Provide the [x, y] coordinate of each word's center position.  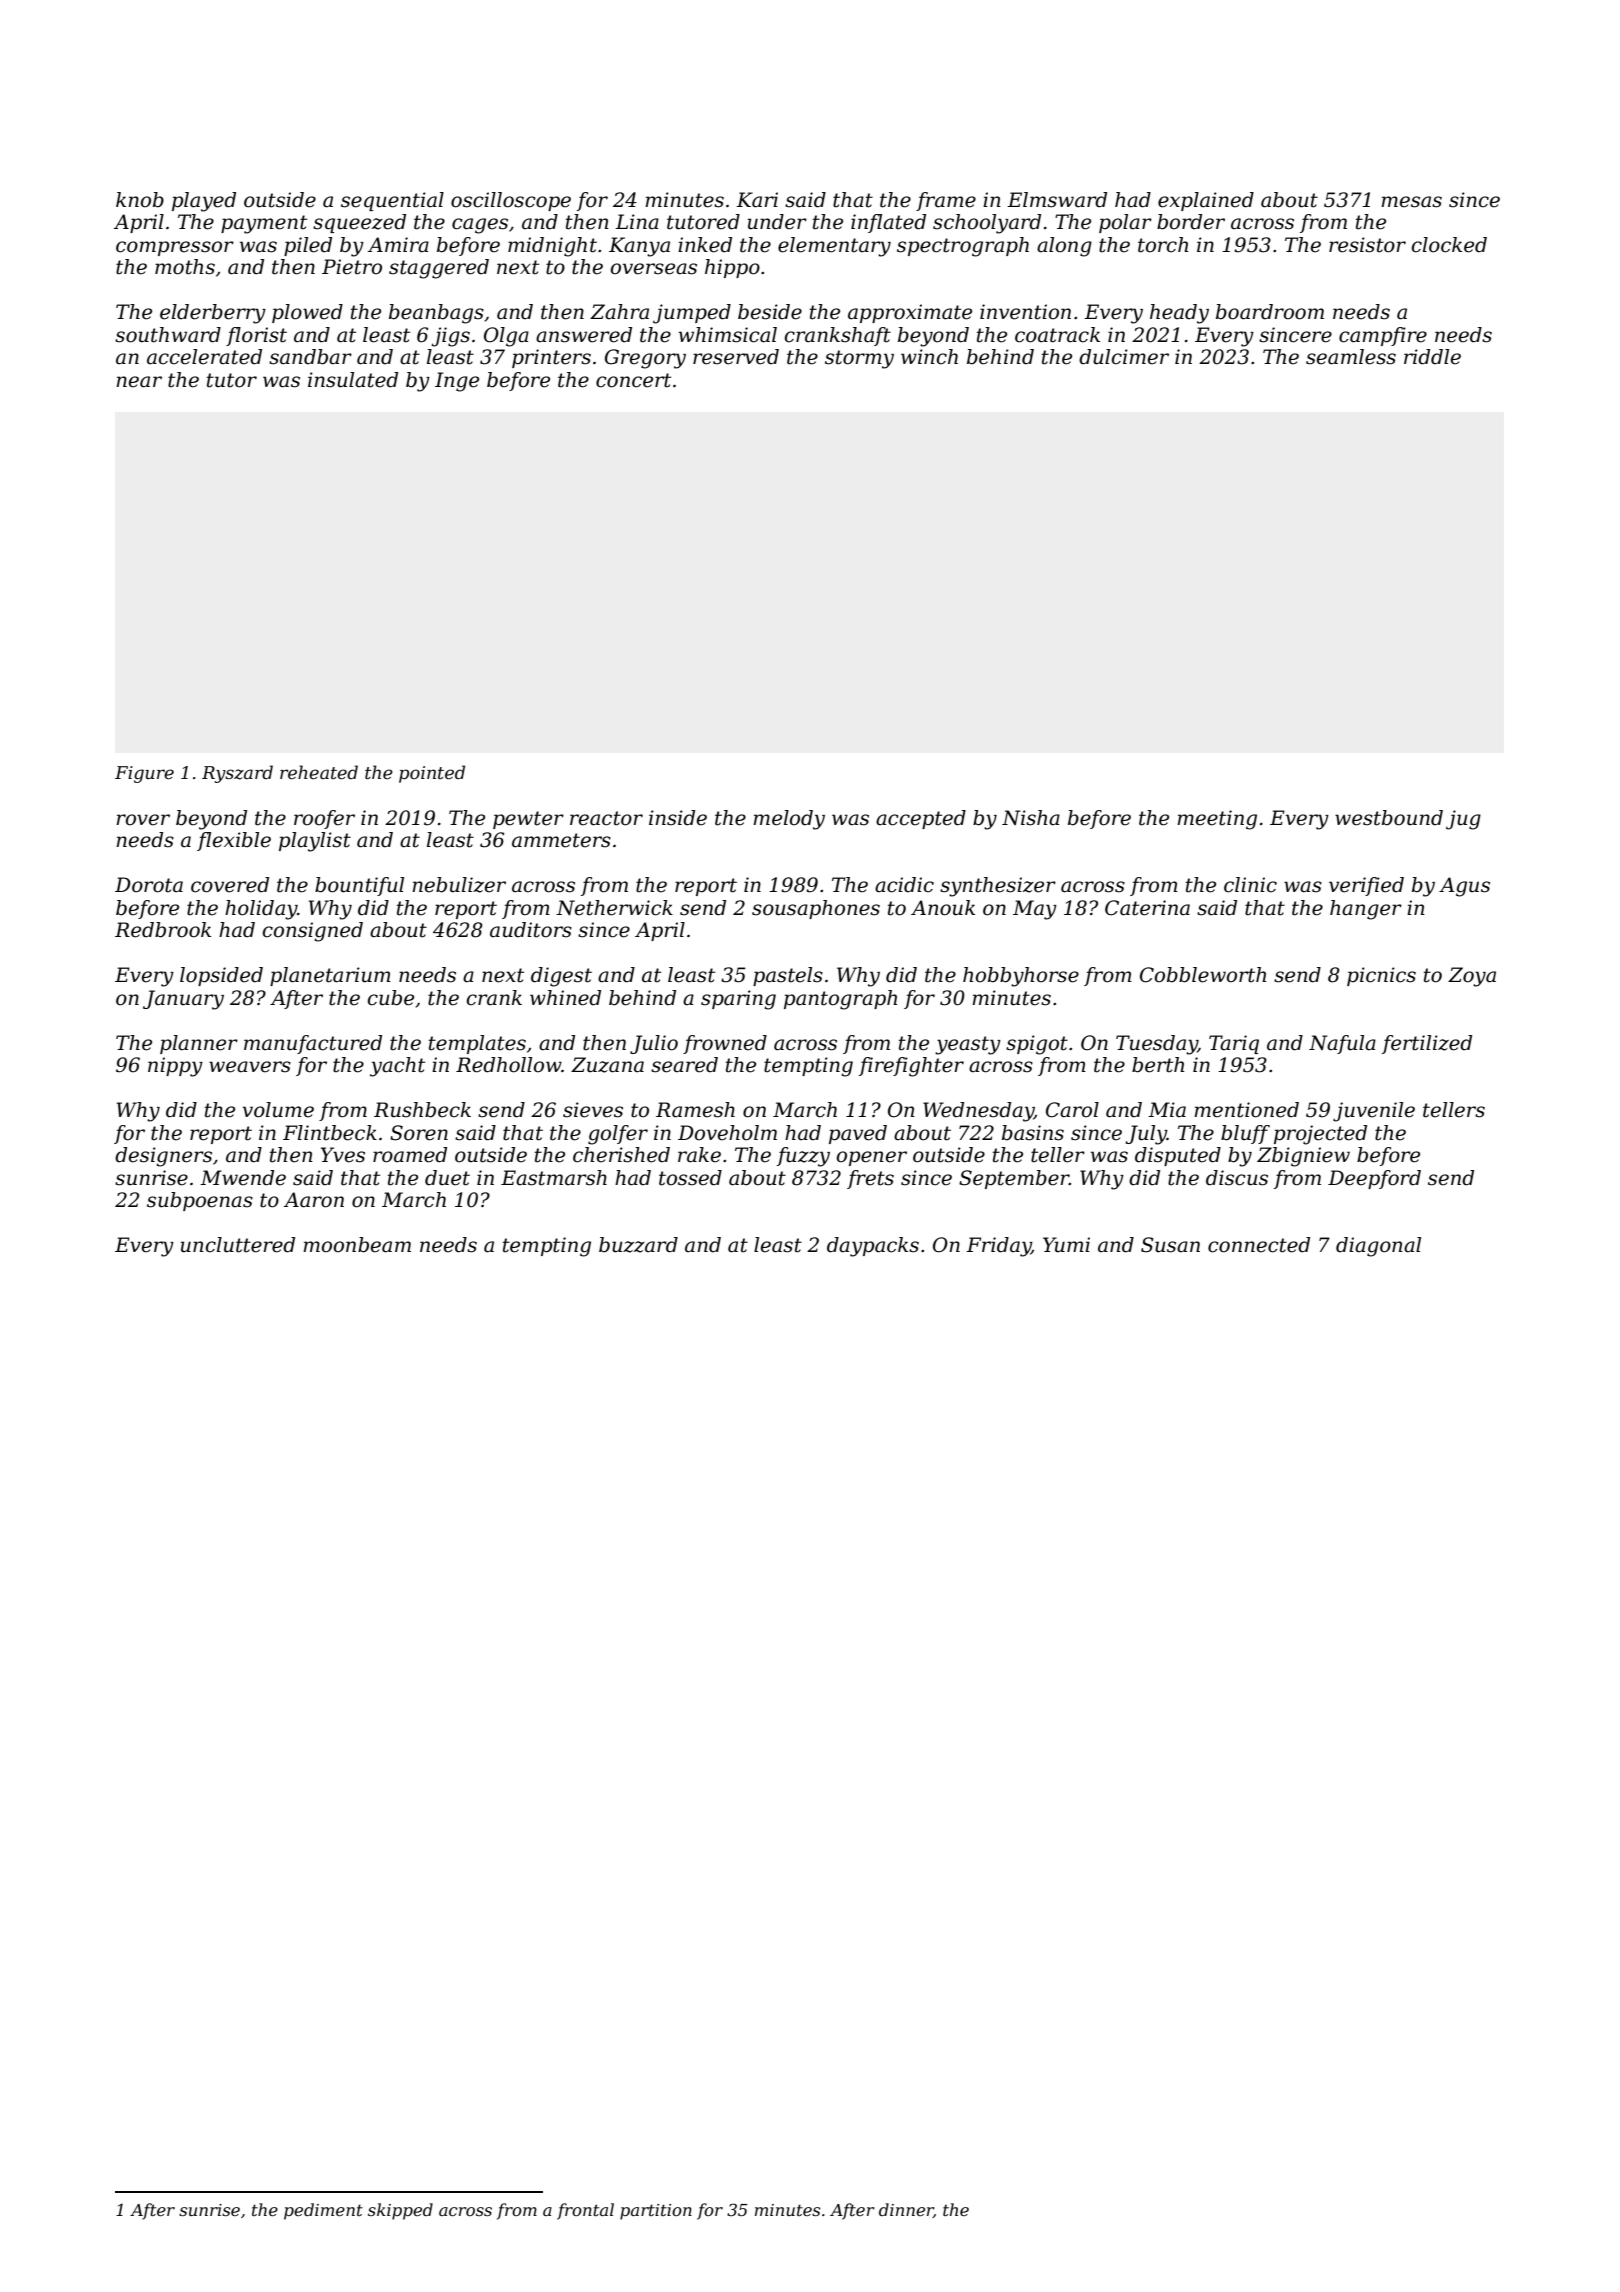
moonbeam [357, 1245]
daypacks [873, 1247]
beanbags [436, 314]
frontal [585, 2211]
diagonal [1378, 1247]
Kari [757, 200]
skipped [400, 2211]
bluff [1245, 1134]
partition [656, 2212]
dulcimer [1124, 357]
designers [163, 1157]
